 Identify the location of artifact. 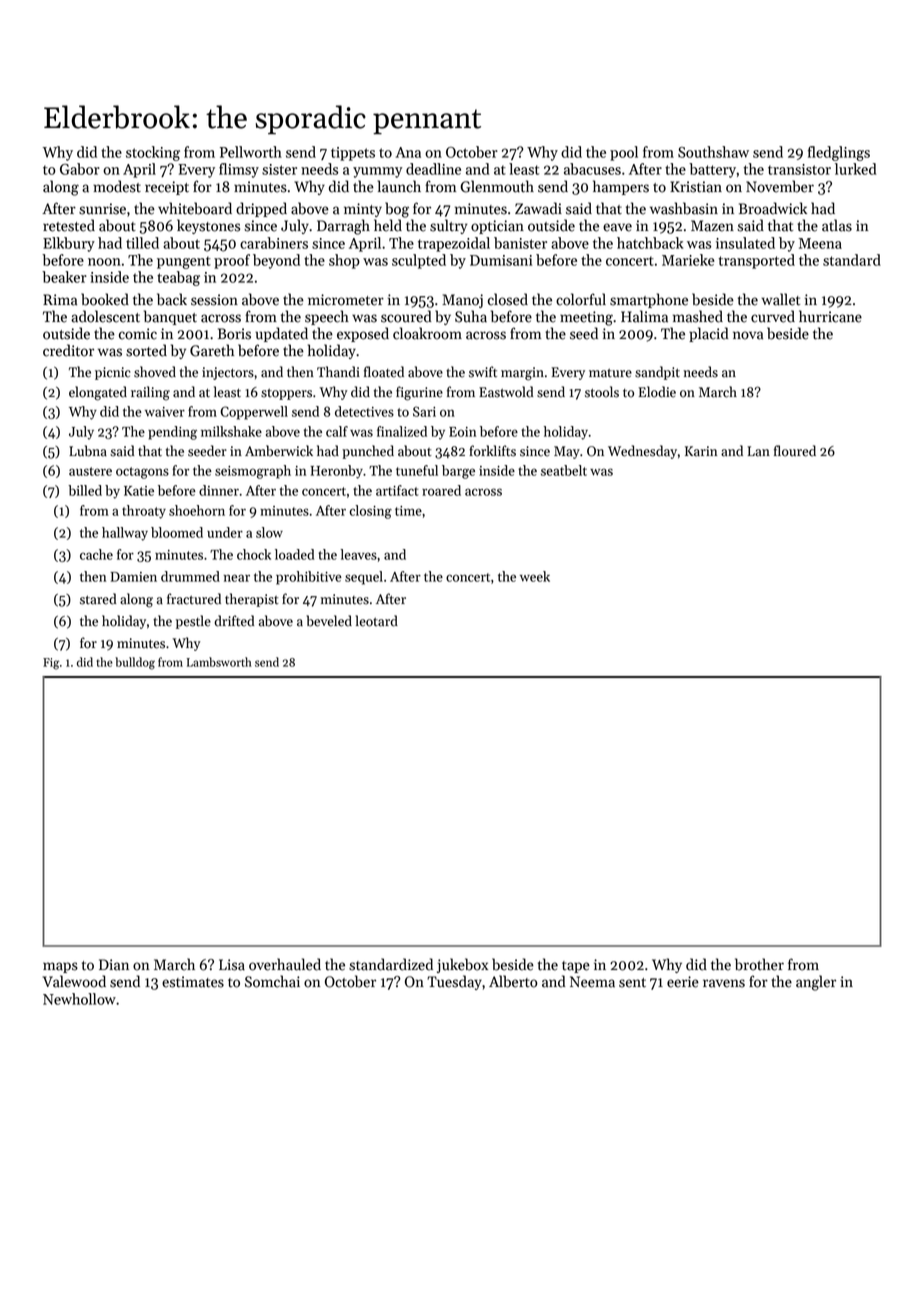
(397, 490).
